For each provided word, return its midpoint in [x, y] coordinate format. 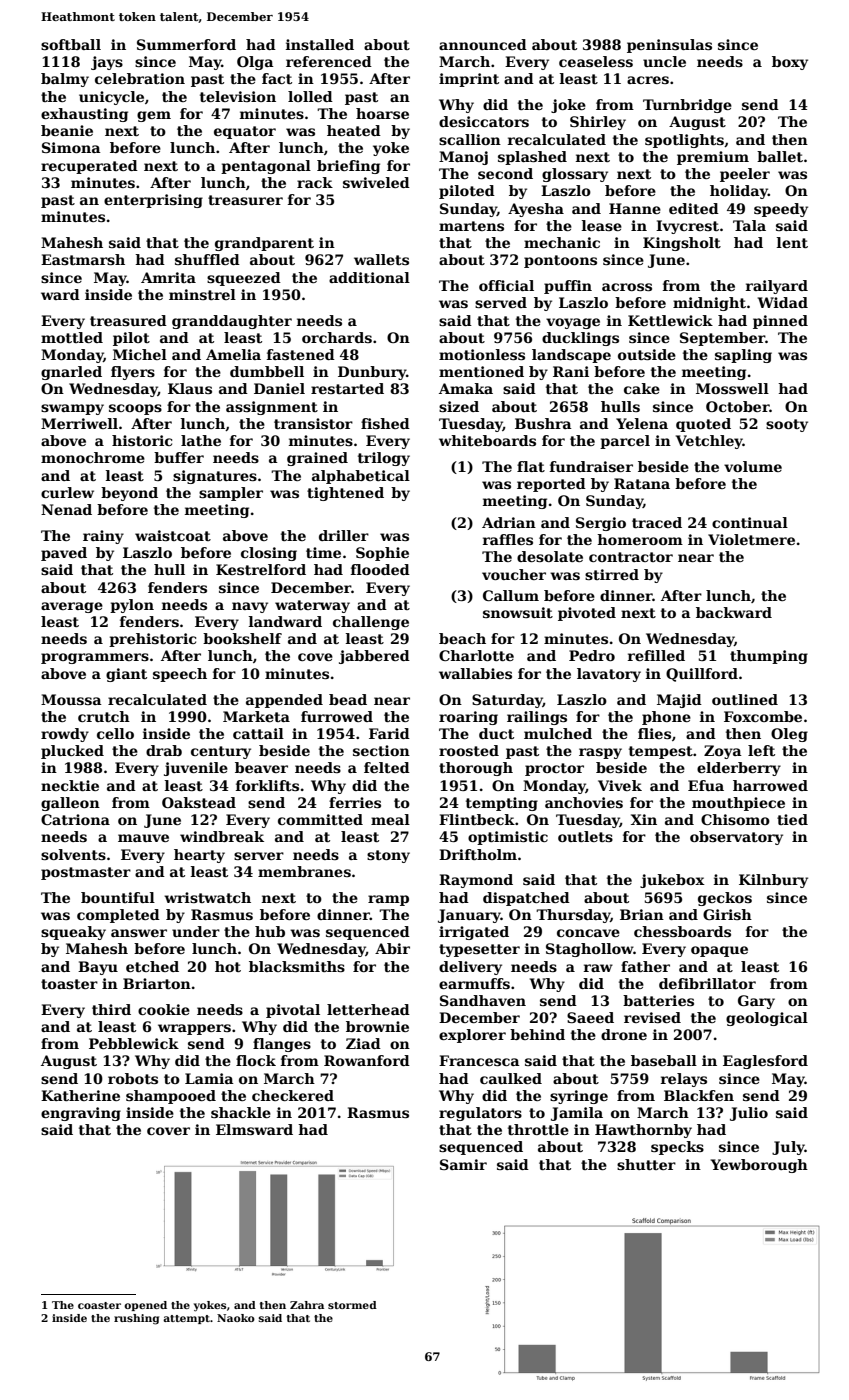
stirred [612, 574]
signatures [215, 477]
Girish [727, 914]
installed [320, 44]
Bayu [98, 968]
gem [154, 116]
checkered [293, 1095]
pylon [132, 606]
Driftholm [478, 854]
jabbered [374, 657]
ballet [780, 156]
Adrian [509, 522]
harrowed [770, 785]
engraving [81, 1114]
